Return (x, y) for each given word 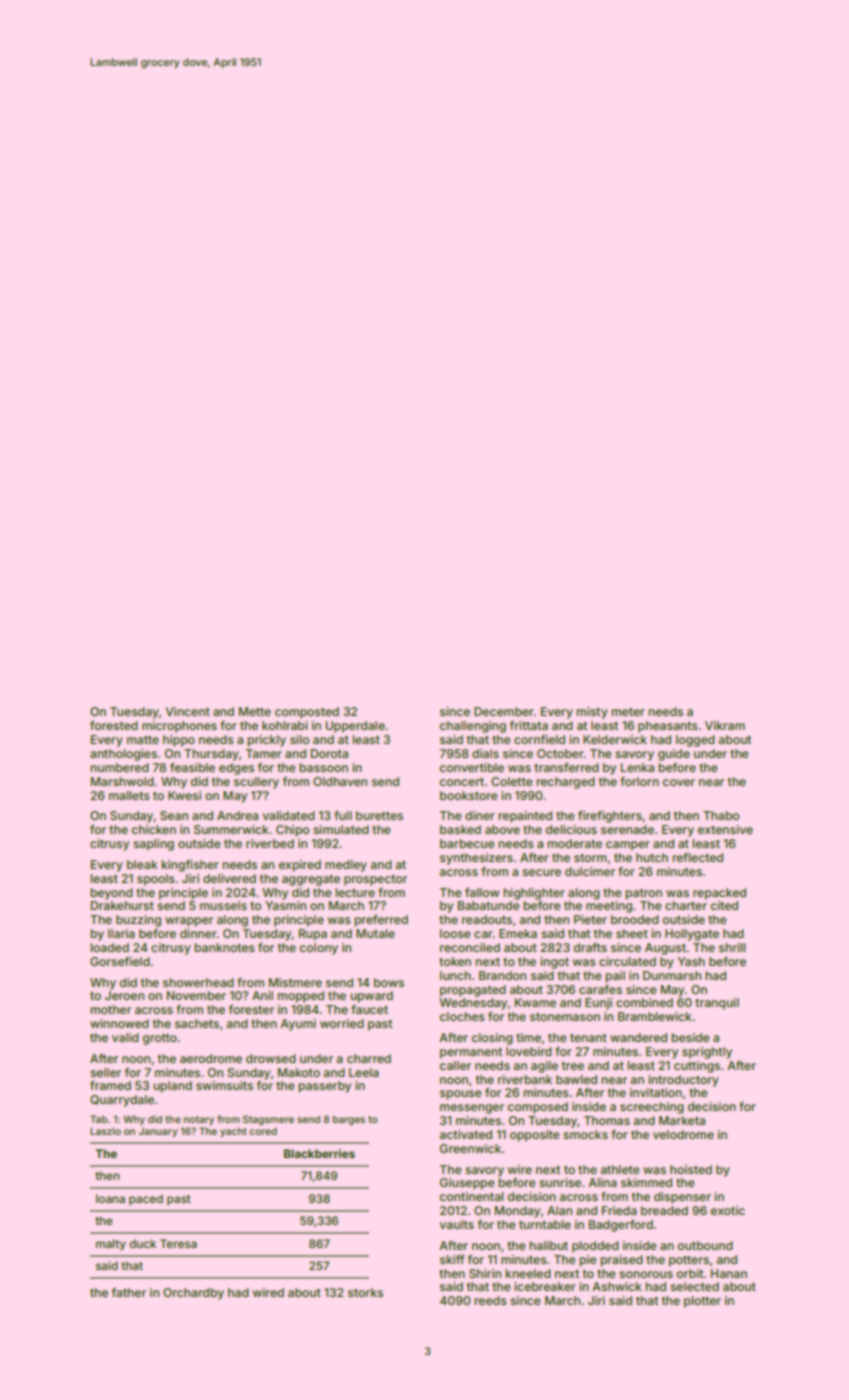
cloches (462, 1016)
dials (485, 753)
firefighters (610, 817)
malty (111, 1245)
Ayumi (298, 1025)
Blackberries (319, 1153)
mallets (129, 795)
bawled (576, 1079)
